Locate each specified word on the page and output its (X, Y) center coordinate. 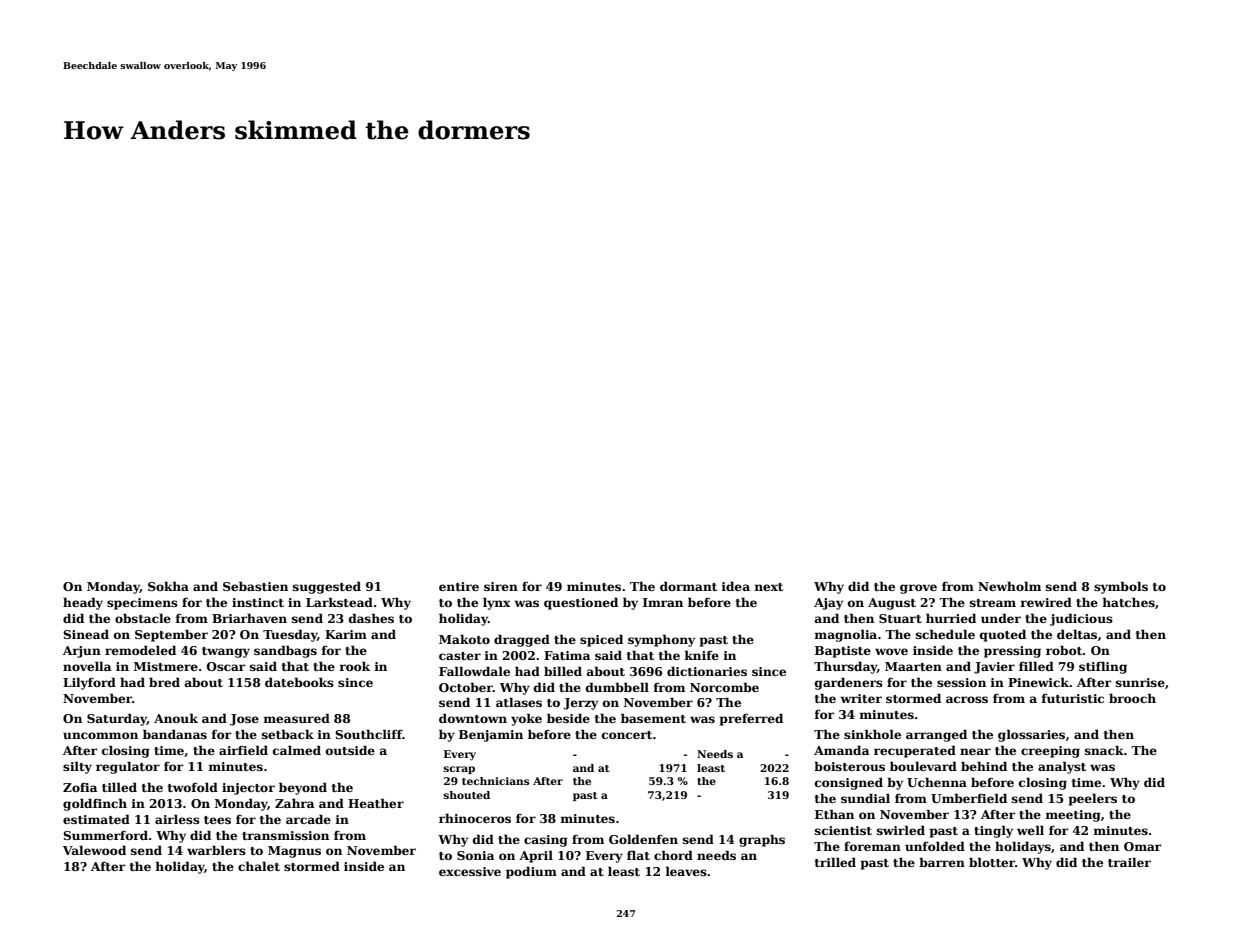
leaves (686, 871)
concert (627, 735)
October (466, 687)
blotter (992, 862)
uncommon (100, 735)
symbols (1121, 587)
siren (501, 586)
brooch (1132, 698)
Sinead (86, 634)
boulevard (923, 766)
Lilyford (89, 683)
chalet (259, 866)
